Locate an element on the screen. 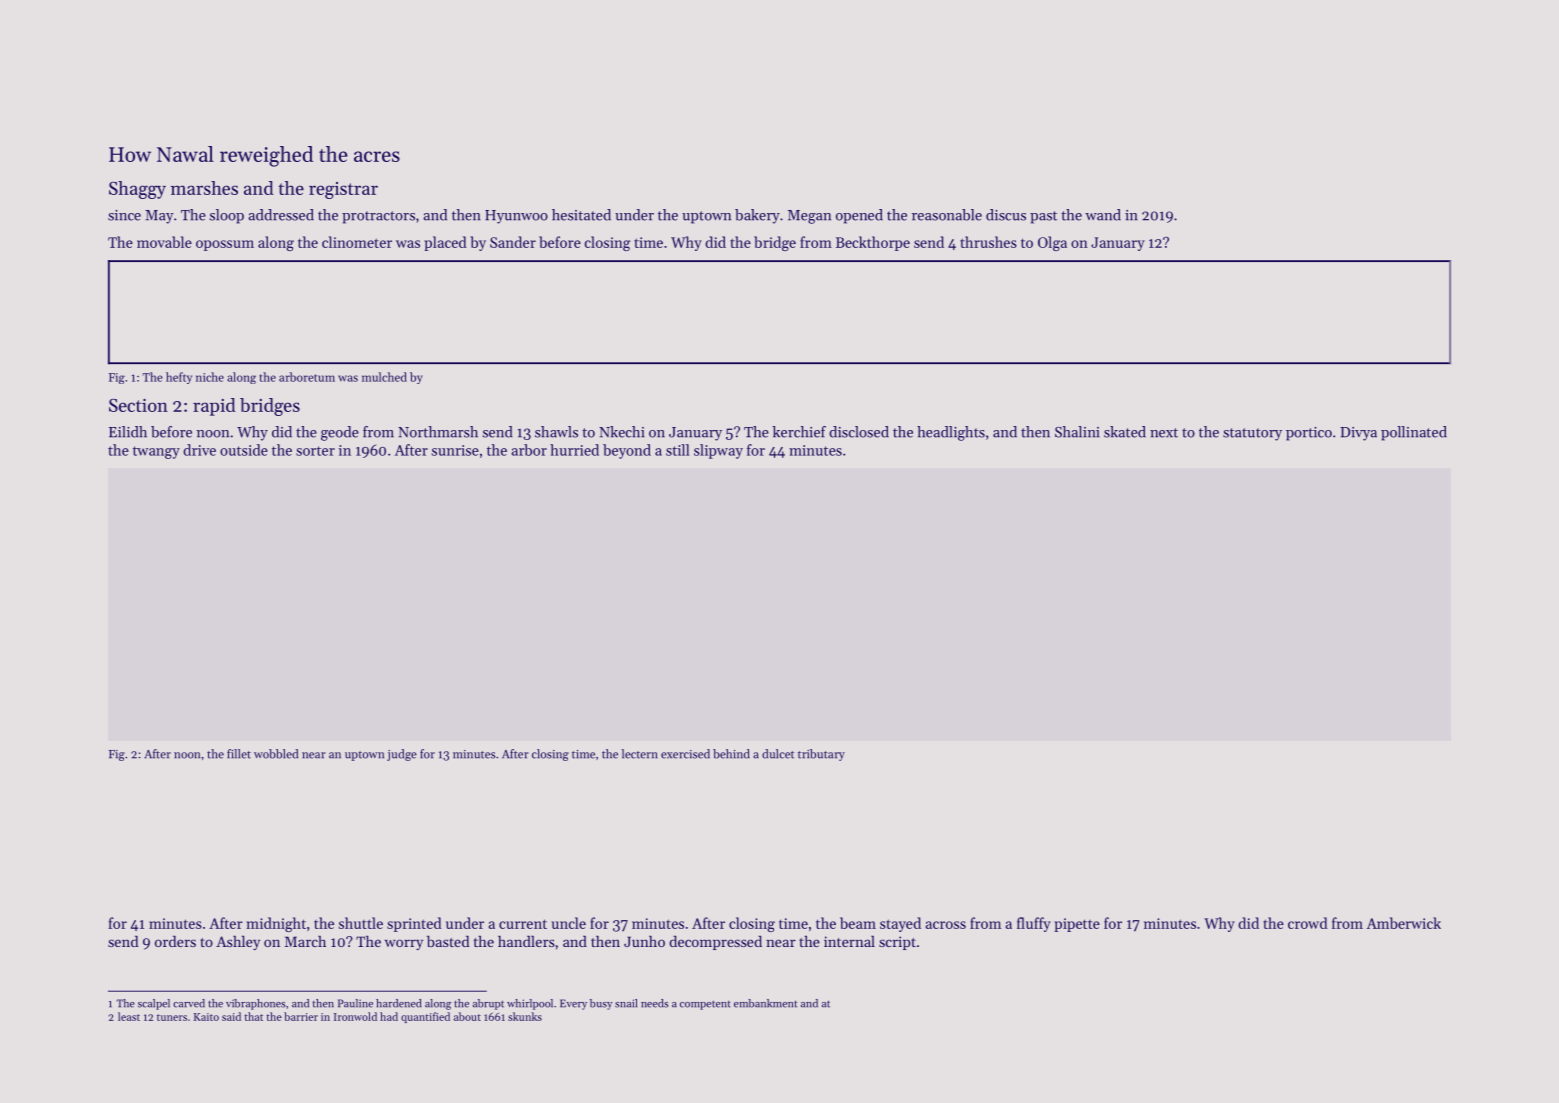 The height and width of the screenshot is (1103, 1559). wobbled is located at coordinates (276, 754).
